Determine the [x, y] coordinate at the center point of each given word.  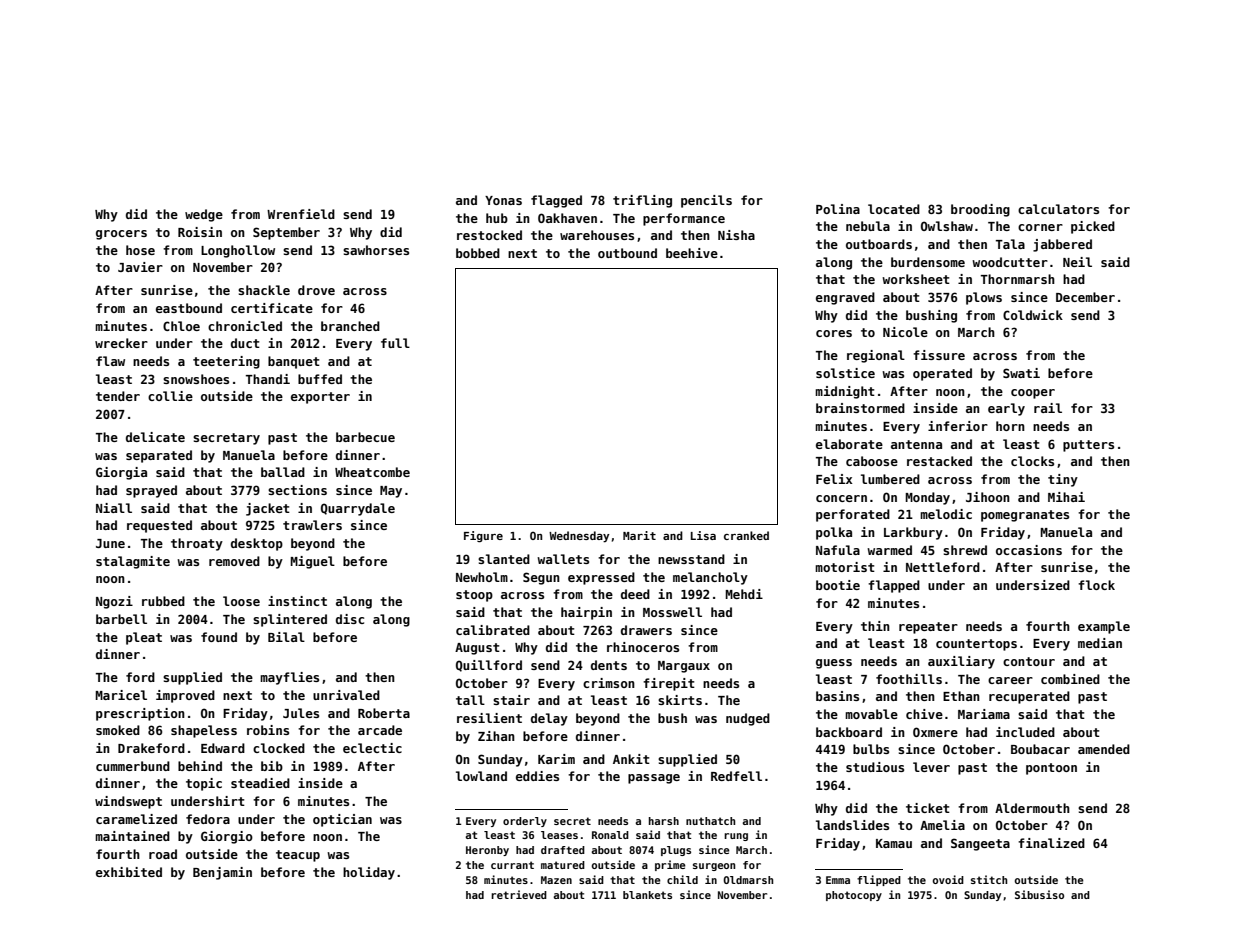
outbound [627, 253]
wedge [204, 215]
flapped [894, 586]
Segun [541, 578]
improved [185, 696]
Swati [1021, 373]
